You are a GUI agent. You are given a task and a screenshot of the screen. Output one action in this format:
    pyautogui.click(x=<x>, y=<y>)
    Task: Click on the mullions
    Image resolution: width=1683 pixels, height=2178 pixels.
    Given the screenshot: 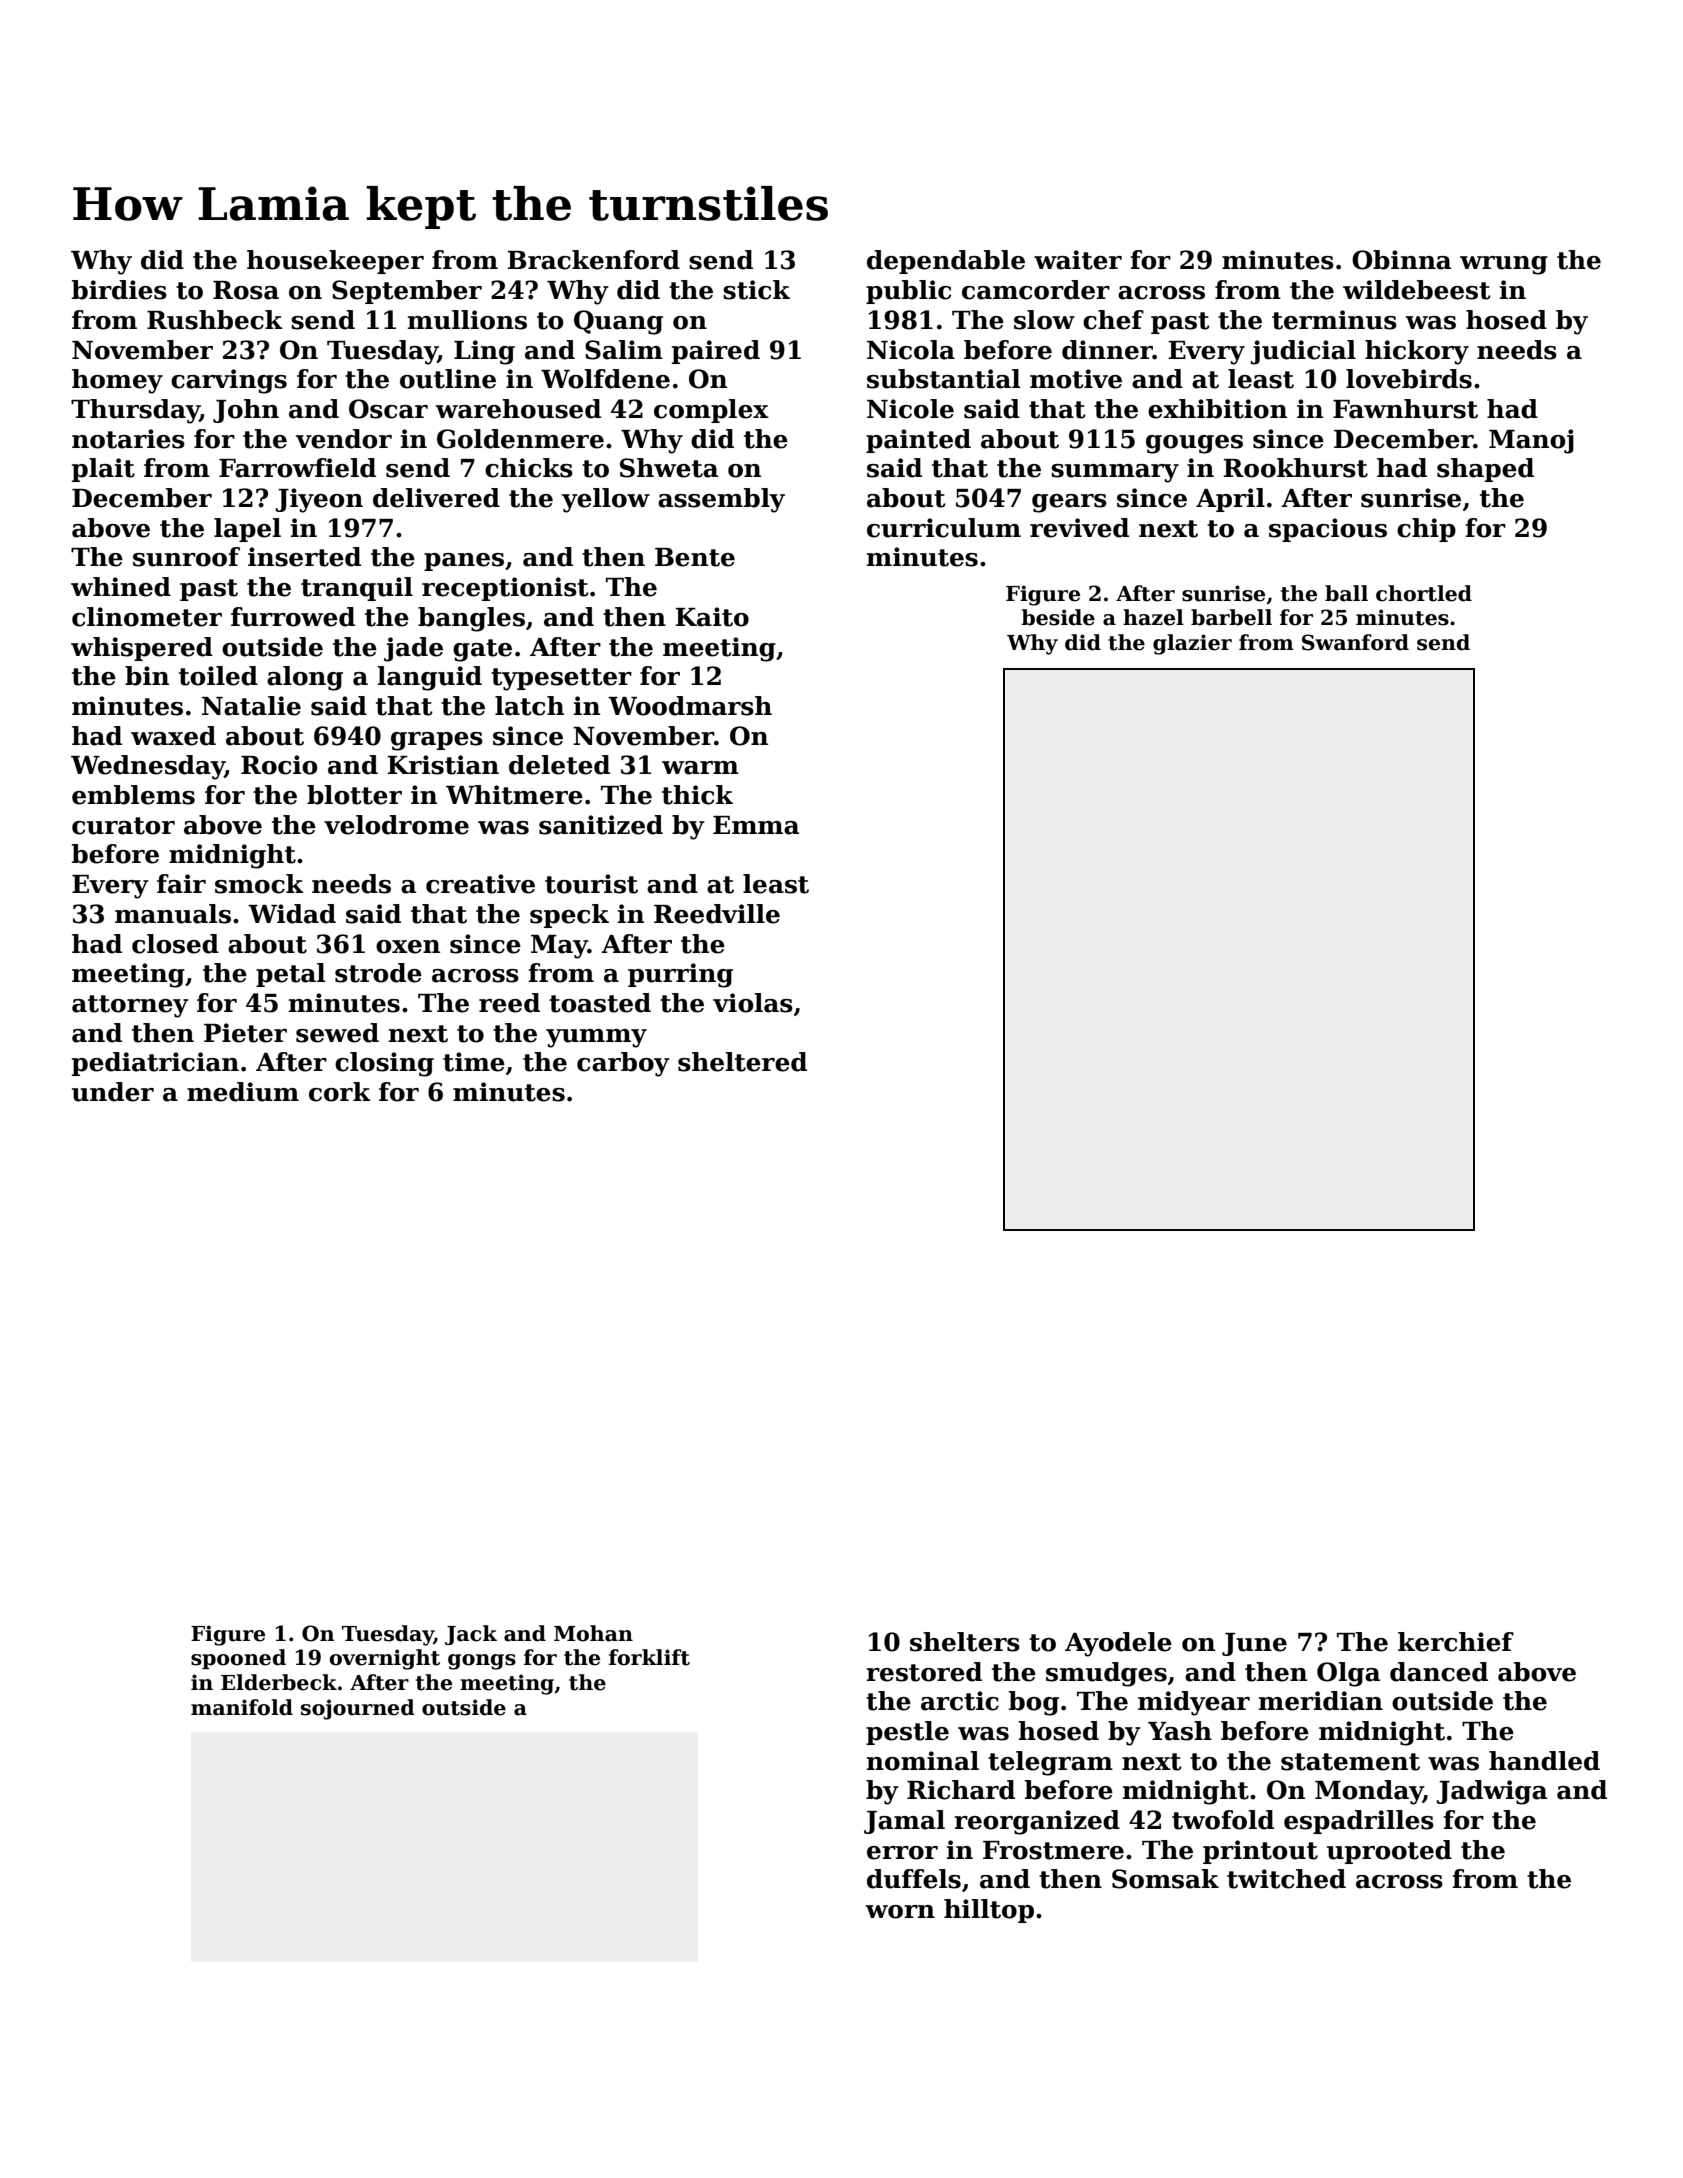 What is the action you would take?
    pyautogui.click(x=467, y=320)
